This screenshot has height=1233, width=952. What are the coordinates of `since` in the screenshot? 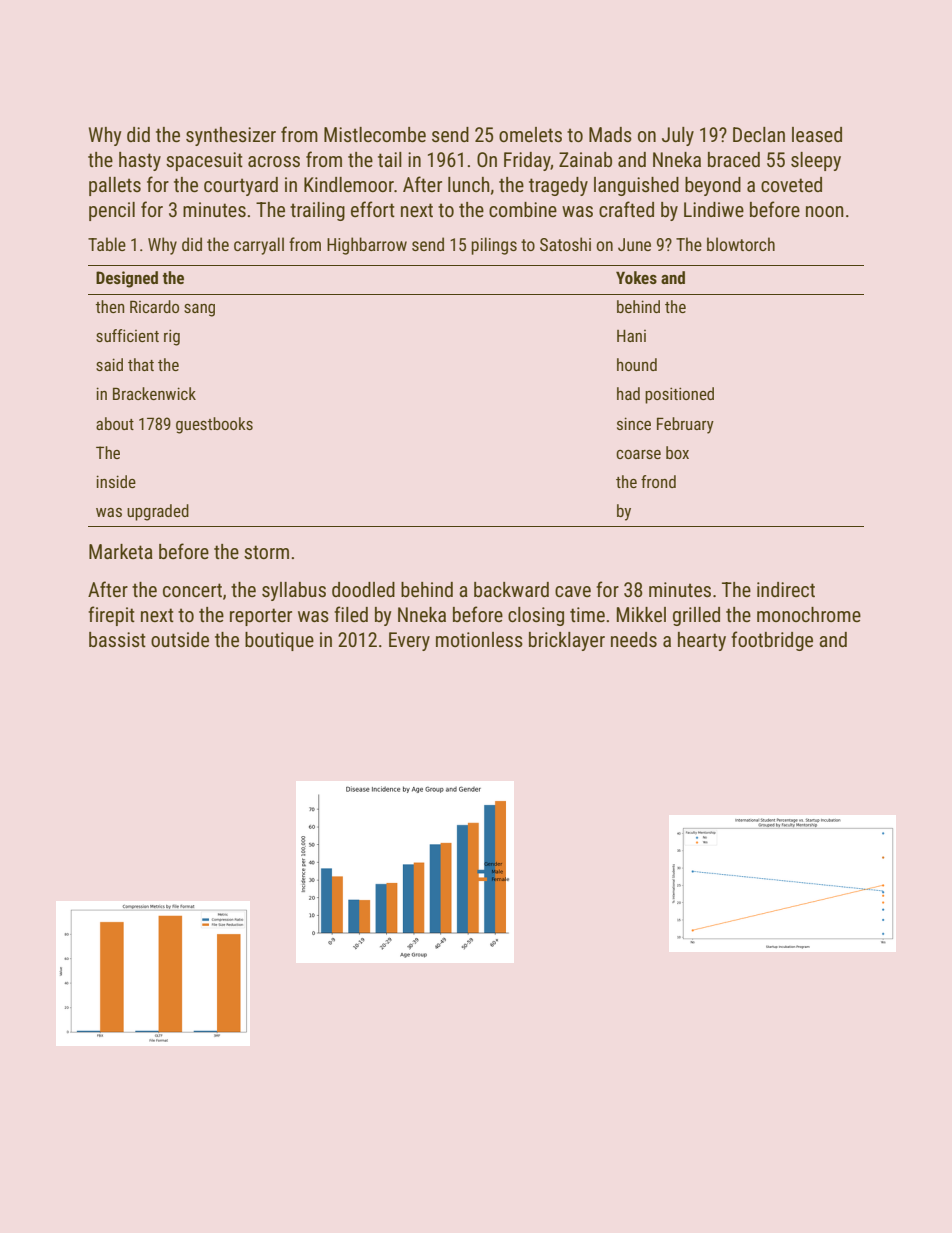 It's located at (634, 423).
